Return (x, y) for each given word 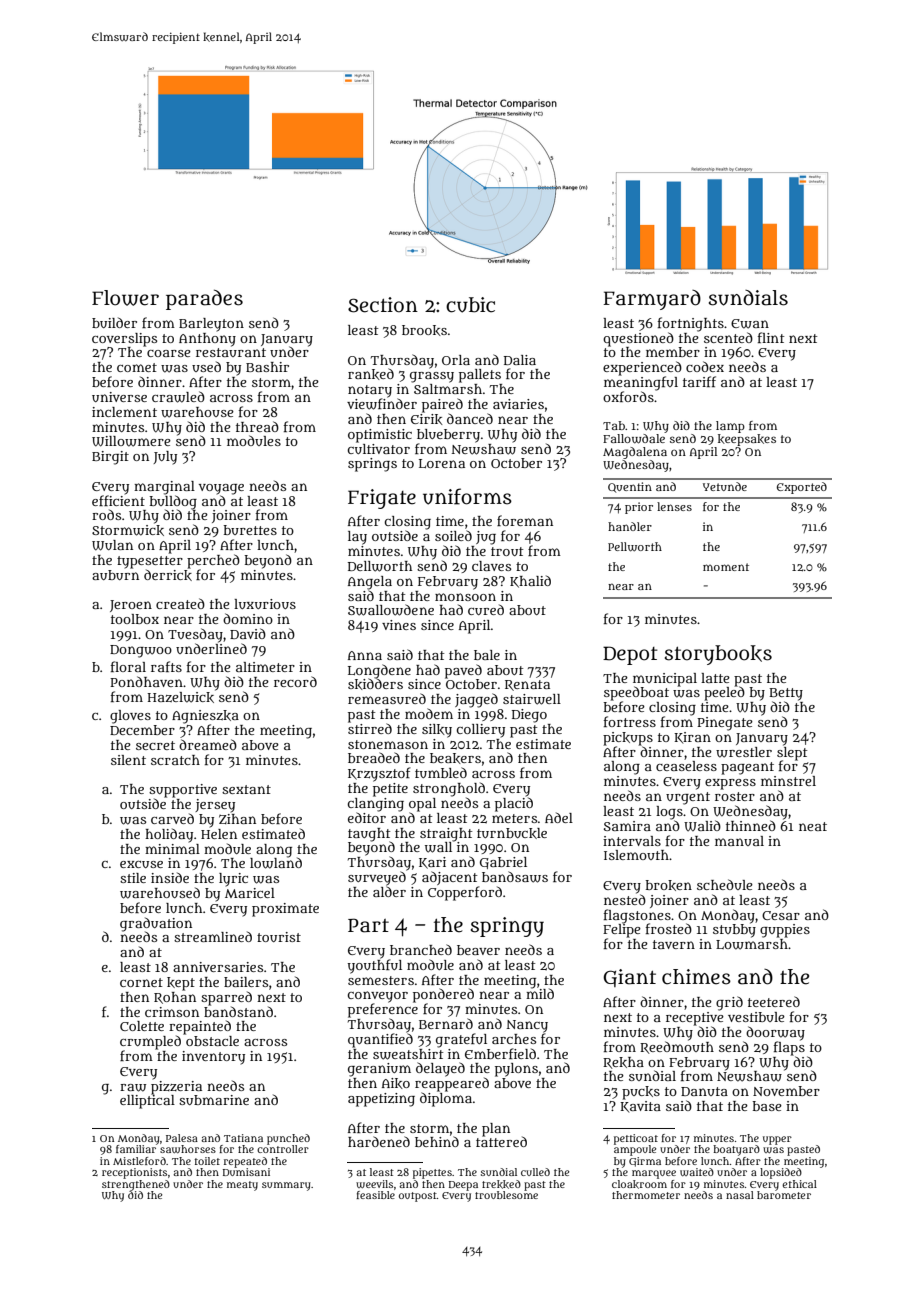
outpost (418, 1197)
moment (726, 567)
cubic (470, 305)
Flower (125, 298)
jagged (476, 700)
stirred (370, 728)
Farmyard (652, 300)
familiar (136, 1149)
